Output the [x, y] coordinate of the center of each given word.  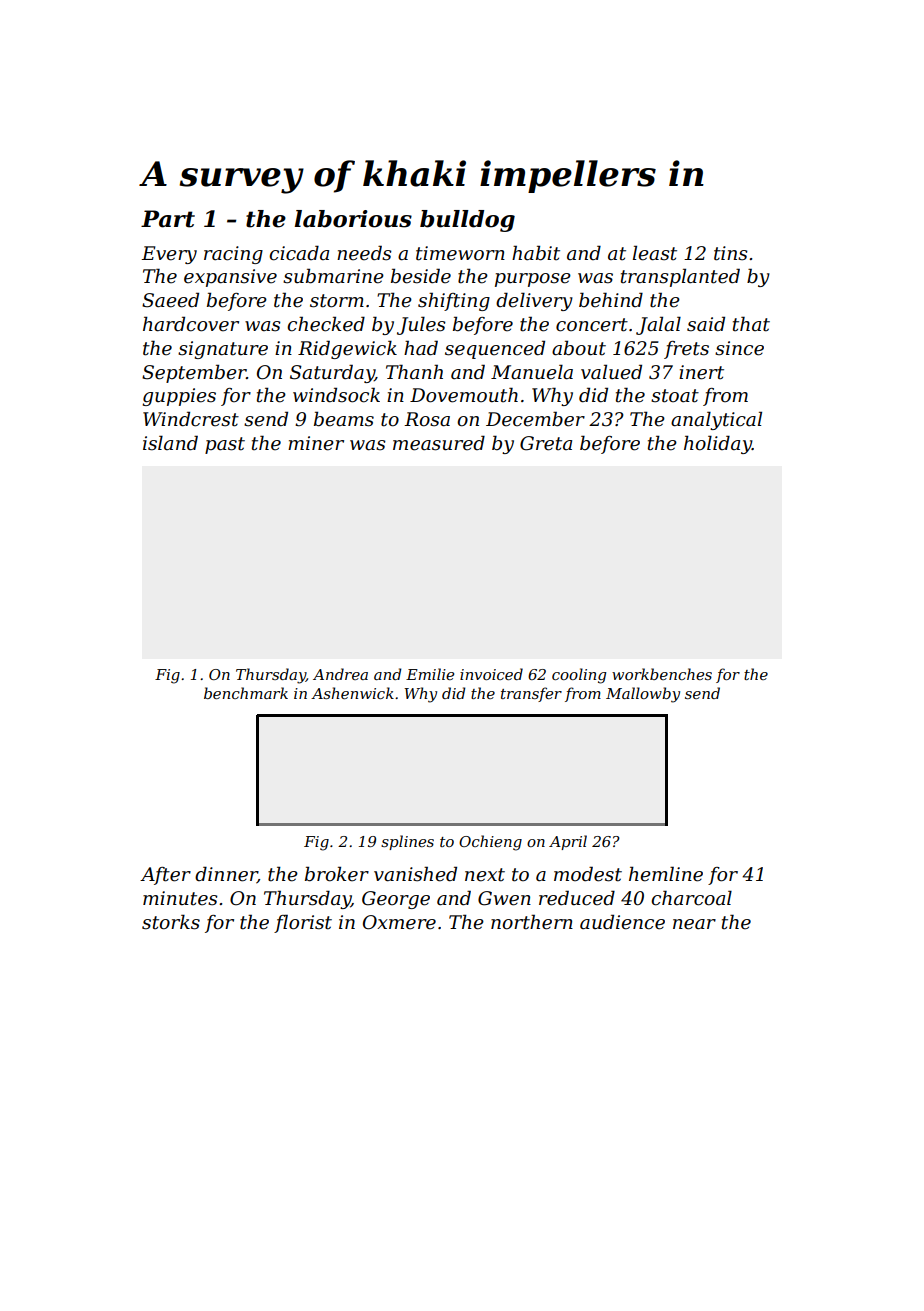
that [751, 324]
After [165, 876]
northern [532, 922]
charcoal [691, 898]
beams [344, 419]
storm [337, 301]
